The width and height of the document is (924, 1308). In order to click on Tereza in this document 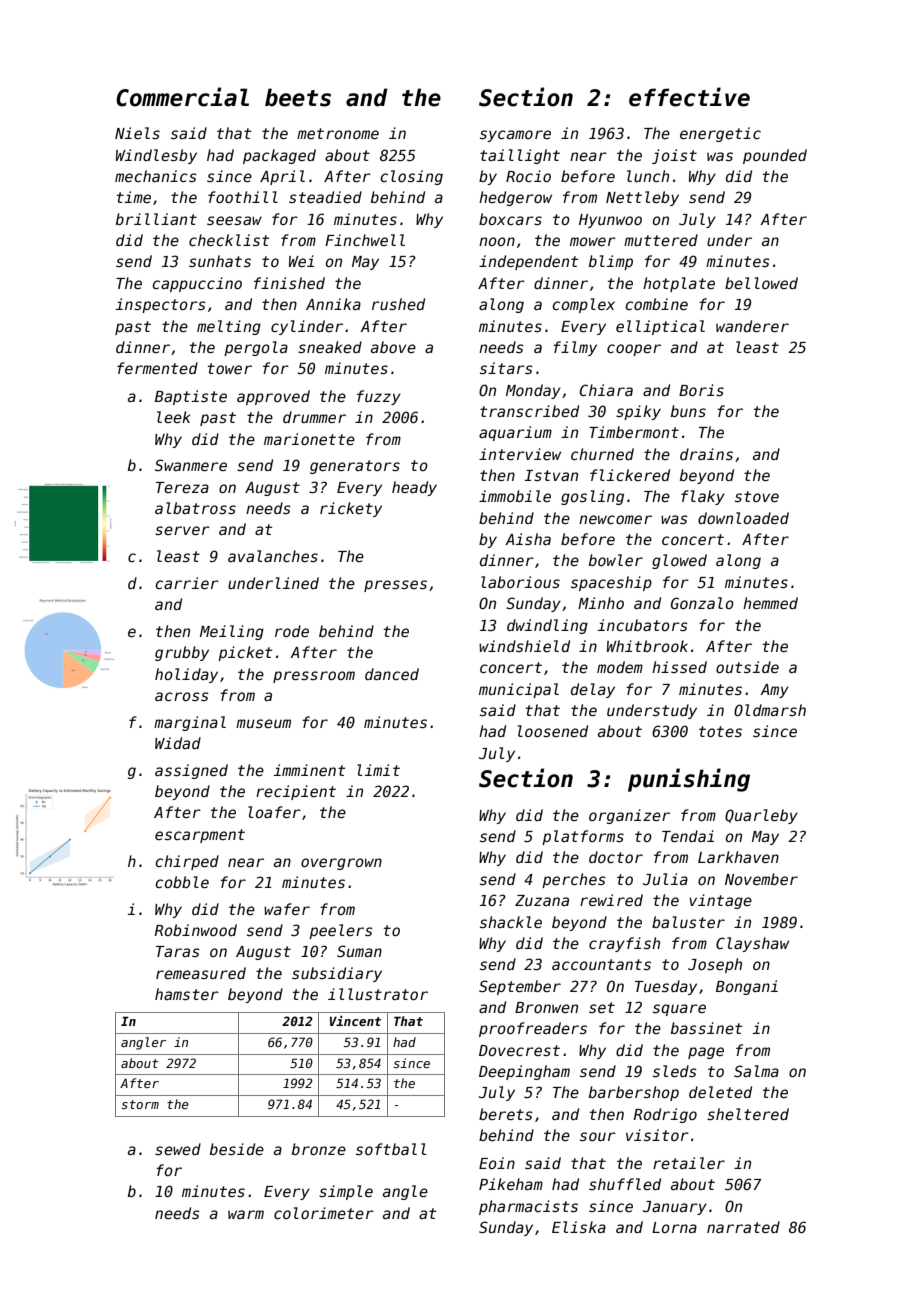, I will do `click(182, 487)`.
